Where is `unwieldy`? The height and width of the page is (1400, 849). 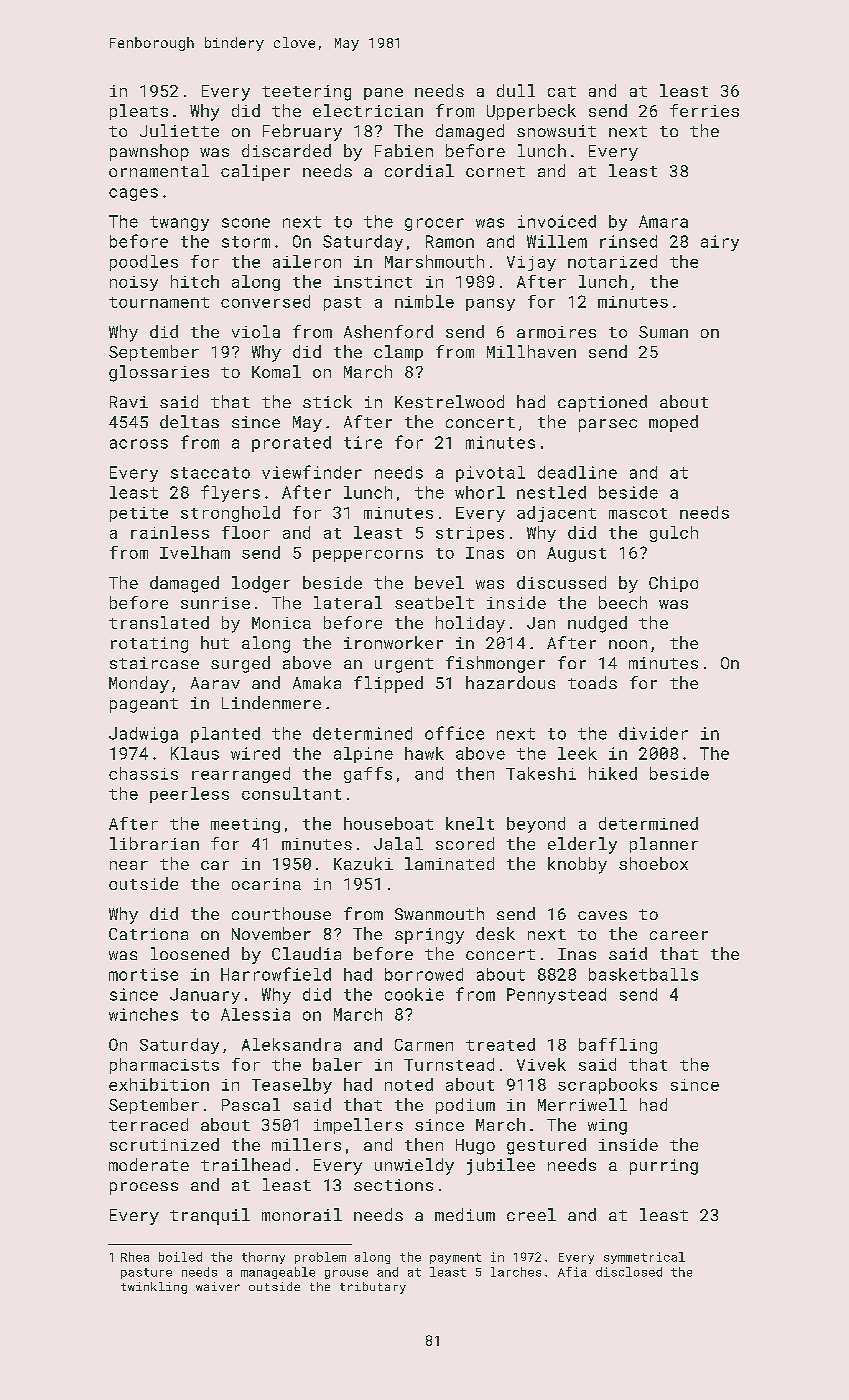 unwieldy is located at coordinates (414, 1166).
